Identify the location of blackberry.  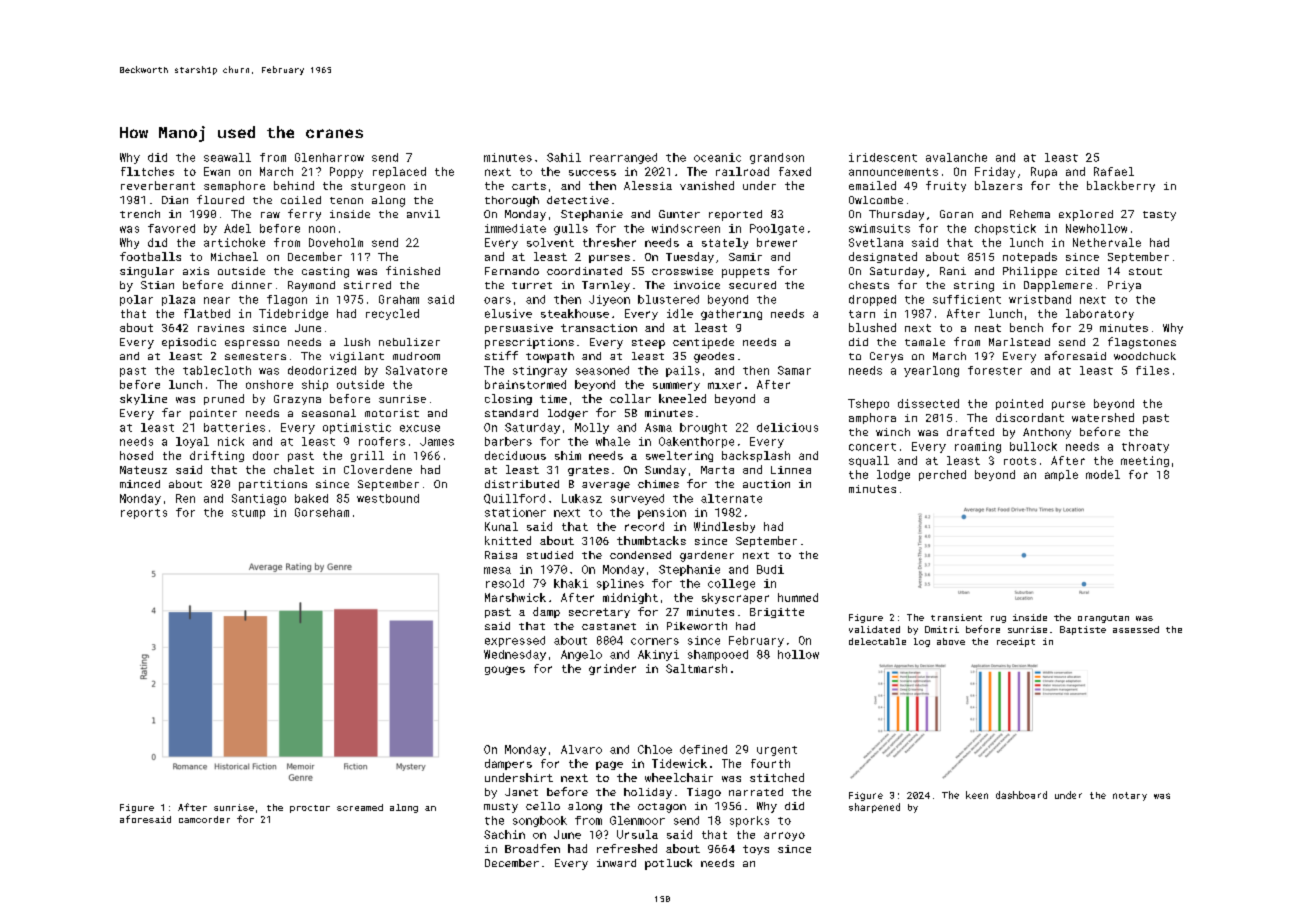
(1121, 186).
